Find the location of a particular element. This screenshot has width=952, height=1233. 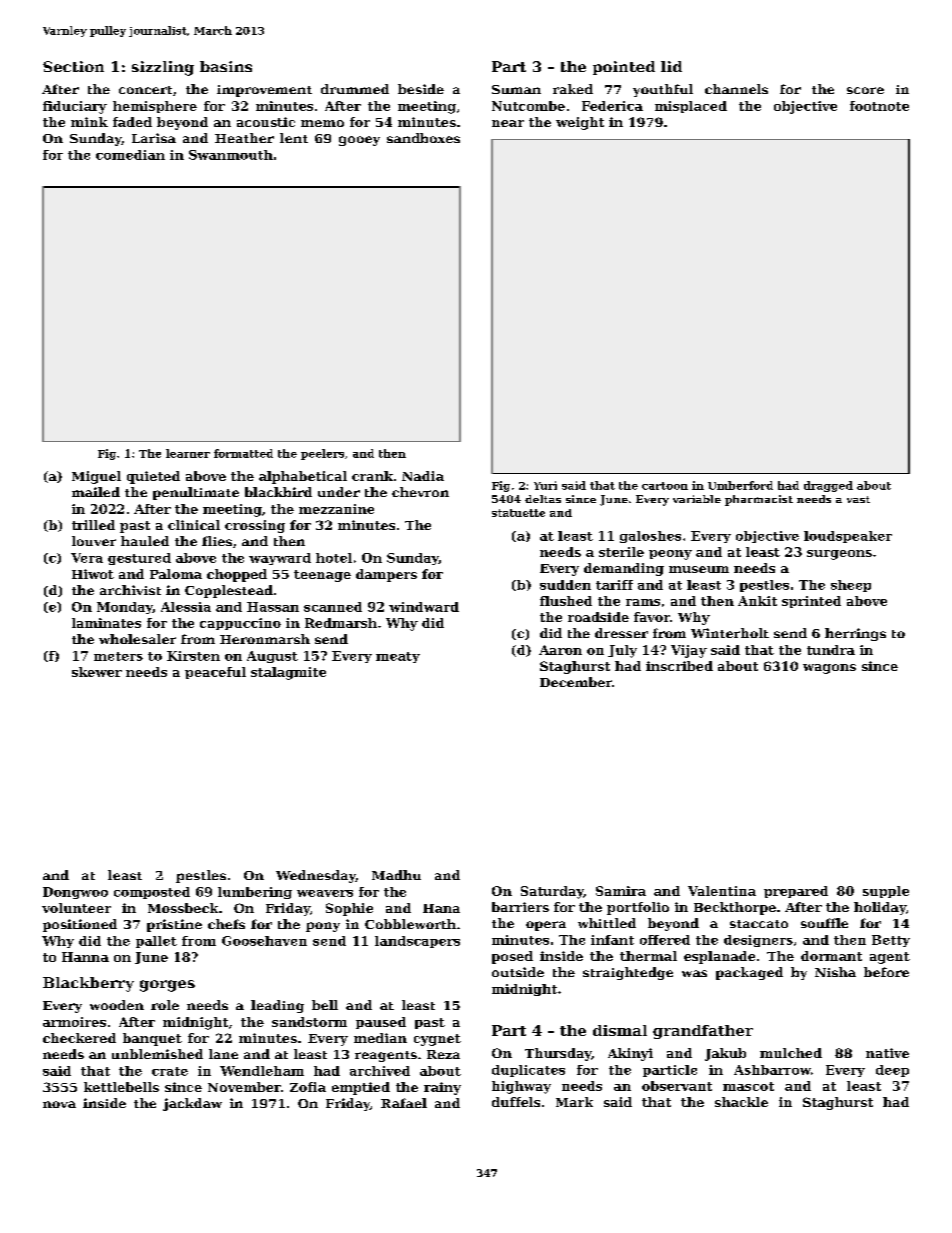

nova is located at coordinates (59, 1104).
